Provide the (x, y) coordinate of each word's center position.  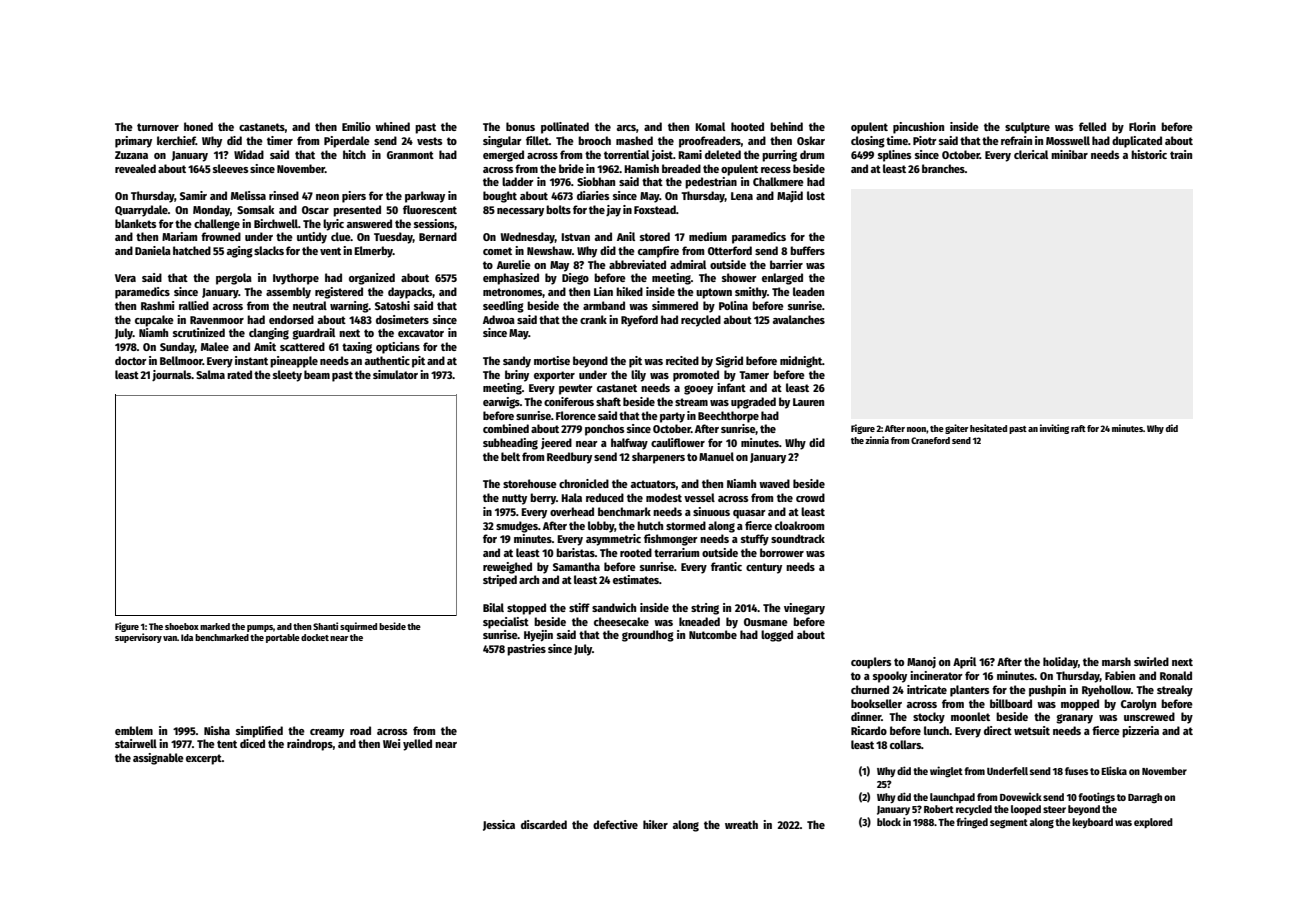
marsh (1116, 661)
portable (283, 638)
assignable (158, 759)
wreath (741, 824)
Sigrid (729, 362)
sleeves (230, 168)
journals (172, 375)
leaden (808, 291)
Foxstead (655, 209)
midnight (801, 362)
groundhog (648, 636)
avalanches (799, 319)
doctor (131, 360)
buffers (807, 250)
